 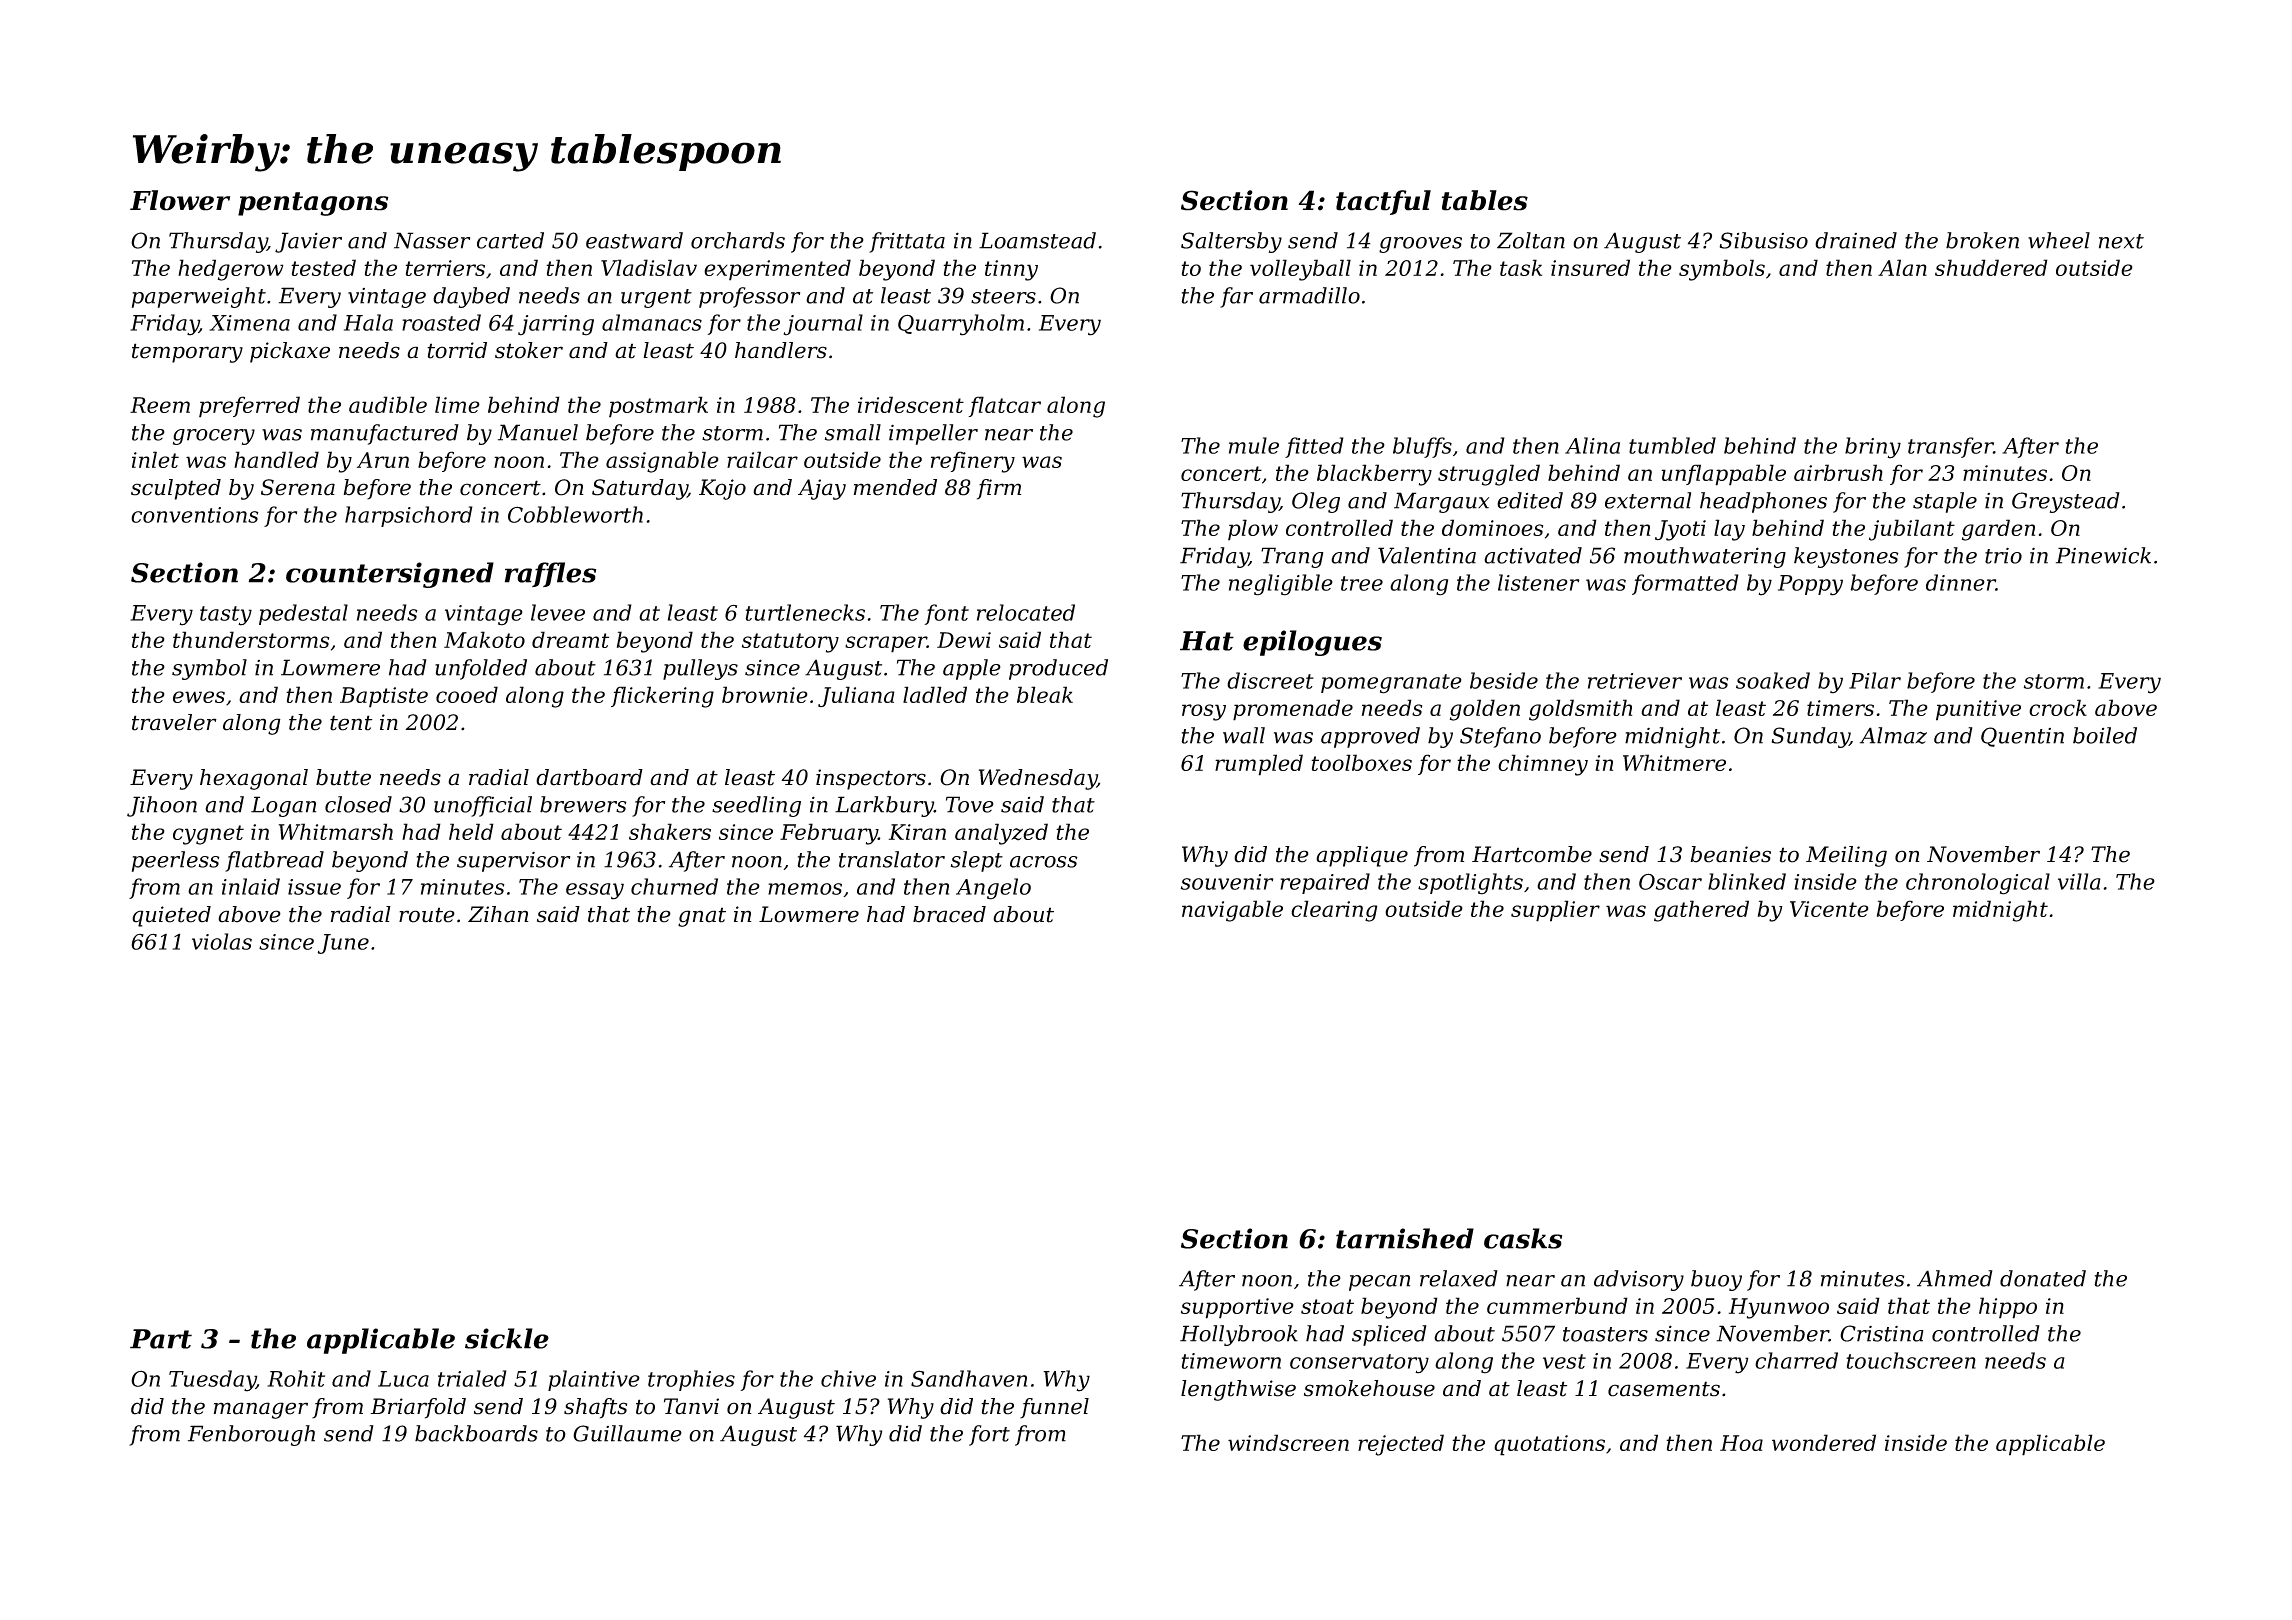 I want to click on Cristina, so click(x=1882, y=1333).
